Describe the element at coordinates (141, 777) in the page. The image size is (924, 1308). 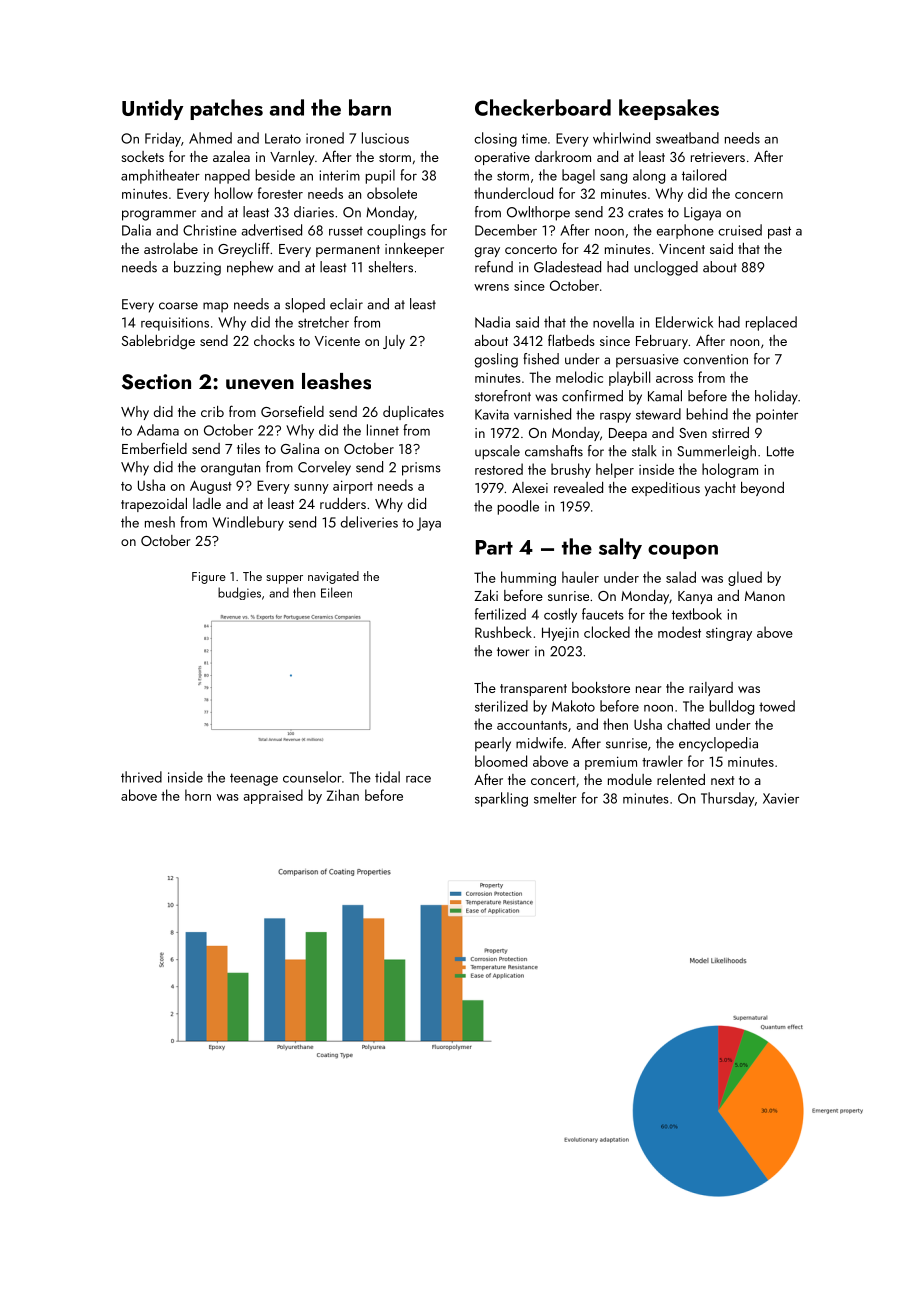
I see `thrived` at that location.
